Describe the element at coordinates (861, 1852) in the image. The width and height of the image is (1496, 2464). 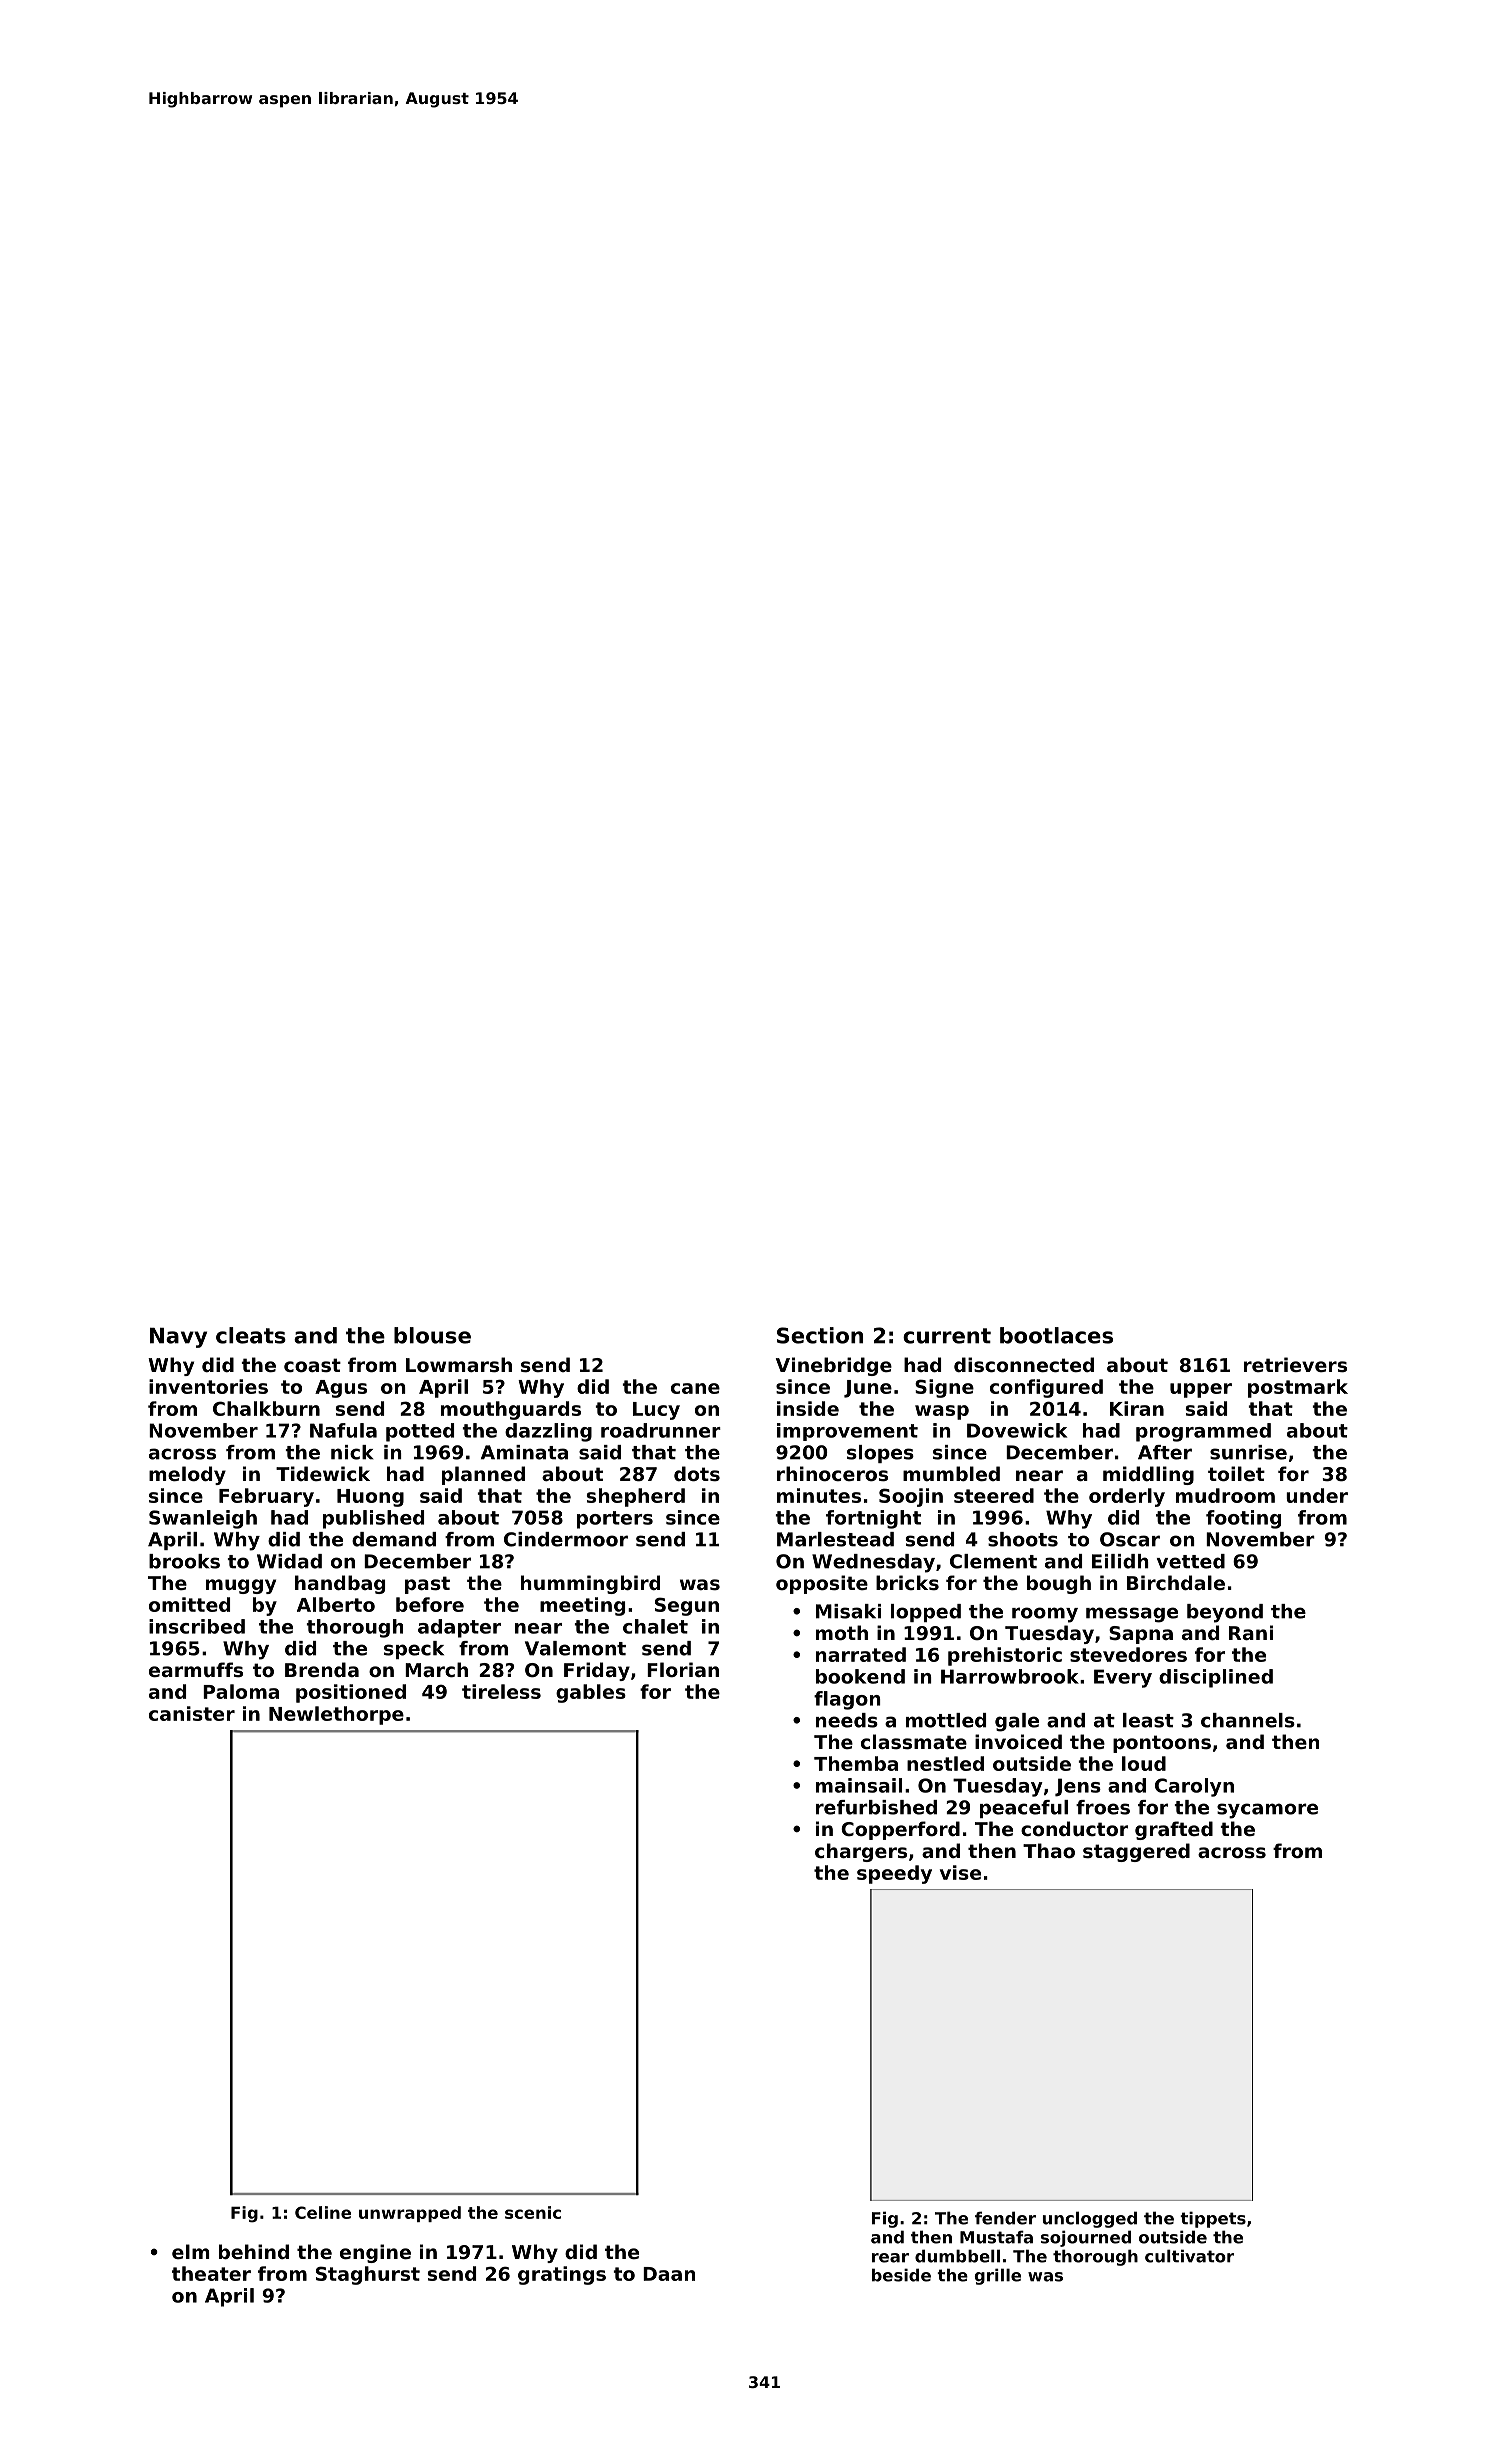
I see `chargers` at that location.
